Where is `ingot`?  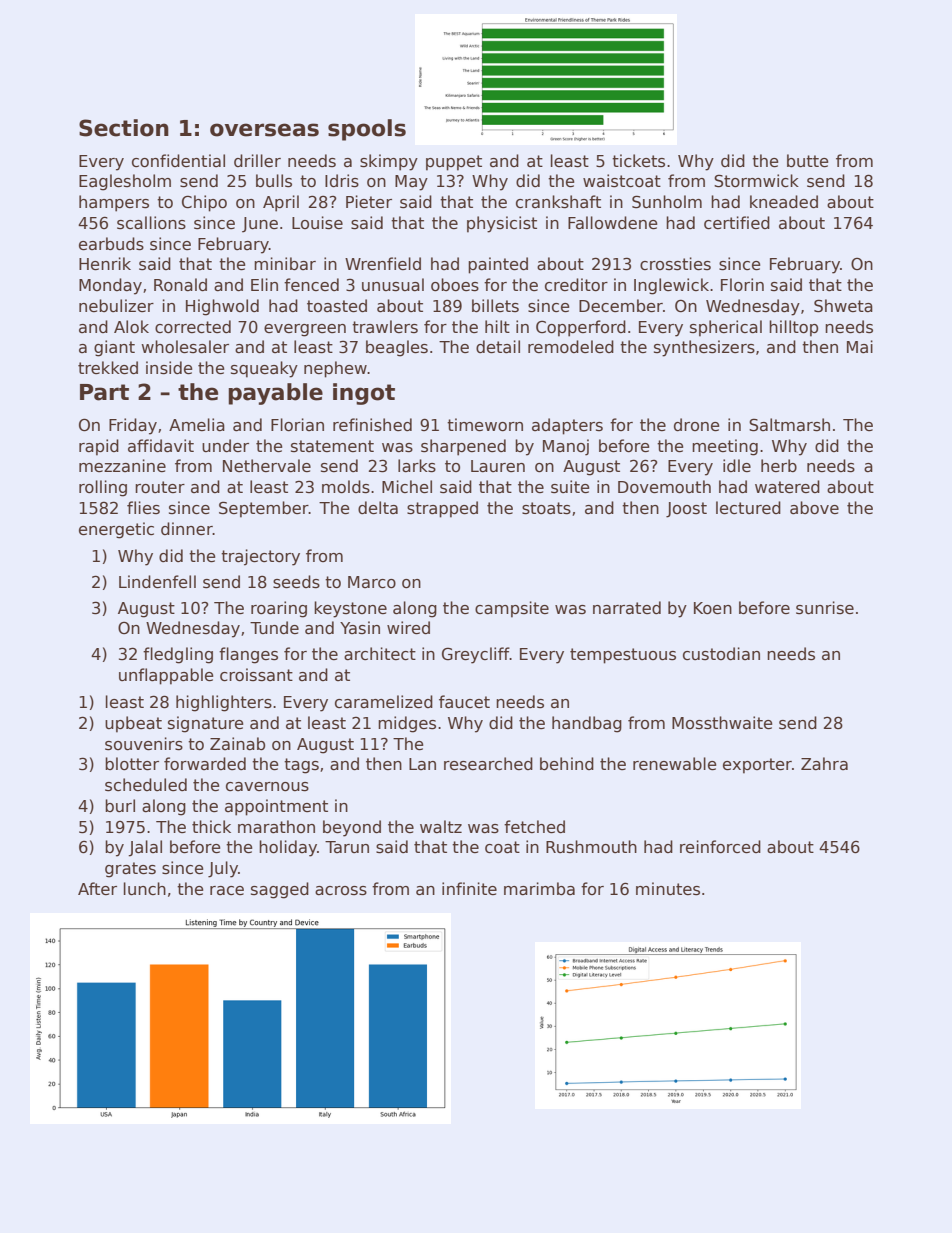
ingot is located at coordinates (364, 394).
